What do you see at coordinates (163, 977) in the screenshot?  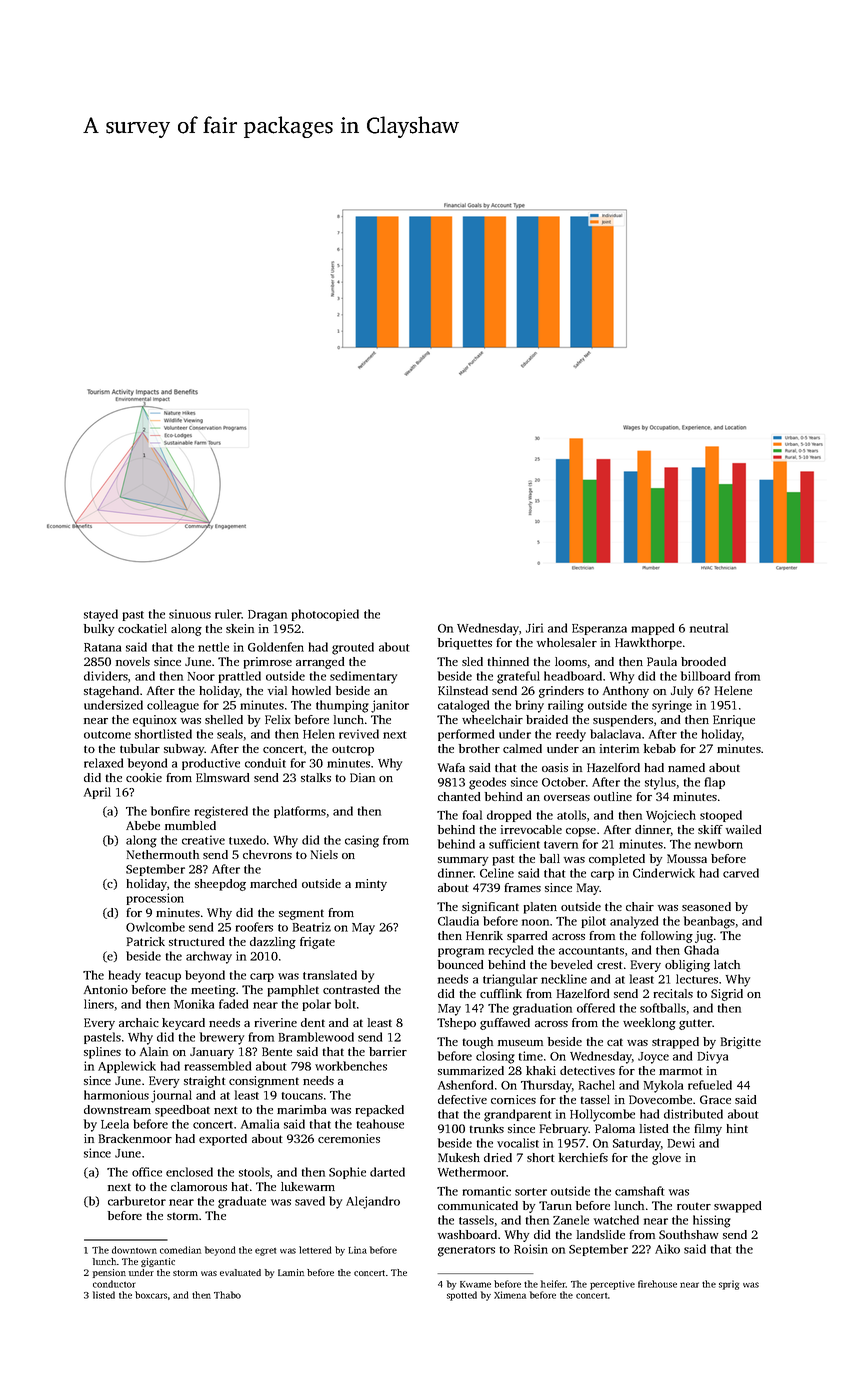 I see `teacup` at bounding box center [163, 977].
